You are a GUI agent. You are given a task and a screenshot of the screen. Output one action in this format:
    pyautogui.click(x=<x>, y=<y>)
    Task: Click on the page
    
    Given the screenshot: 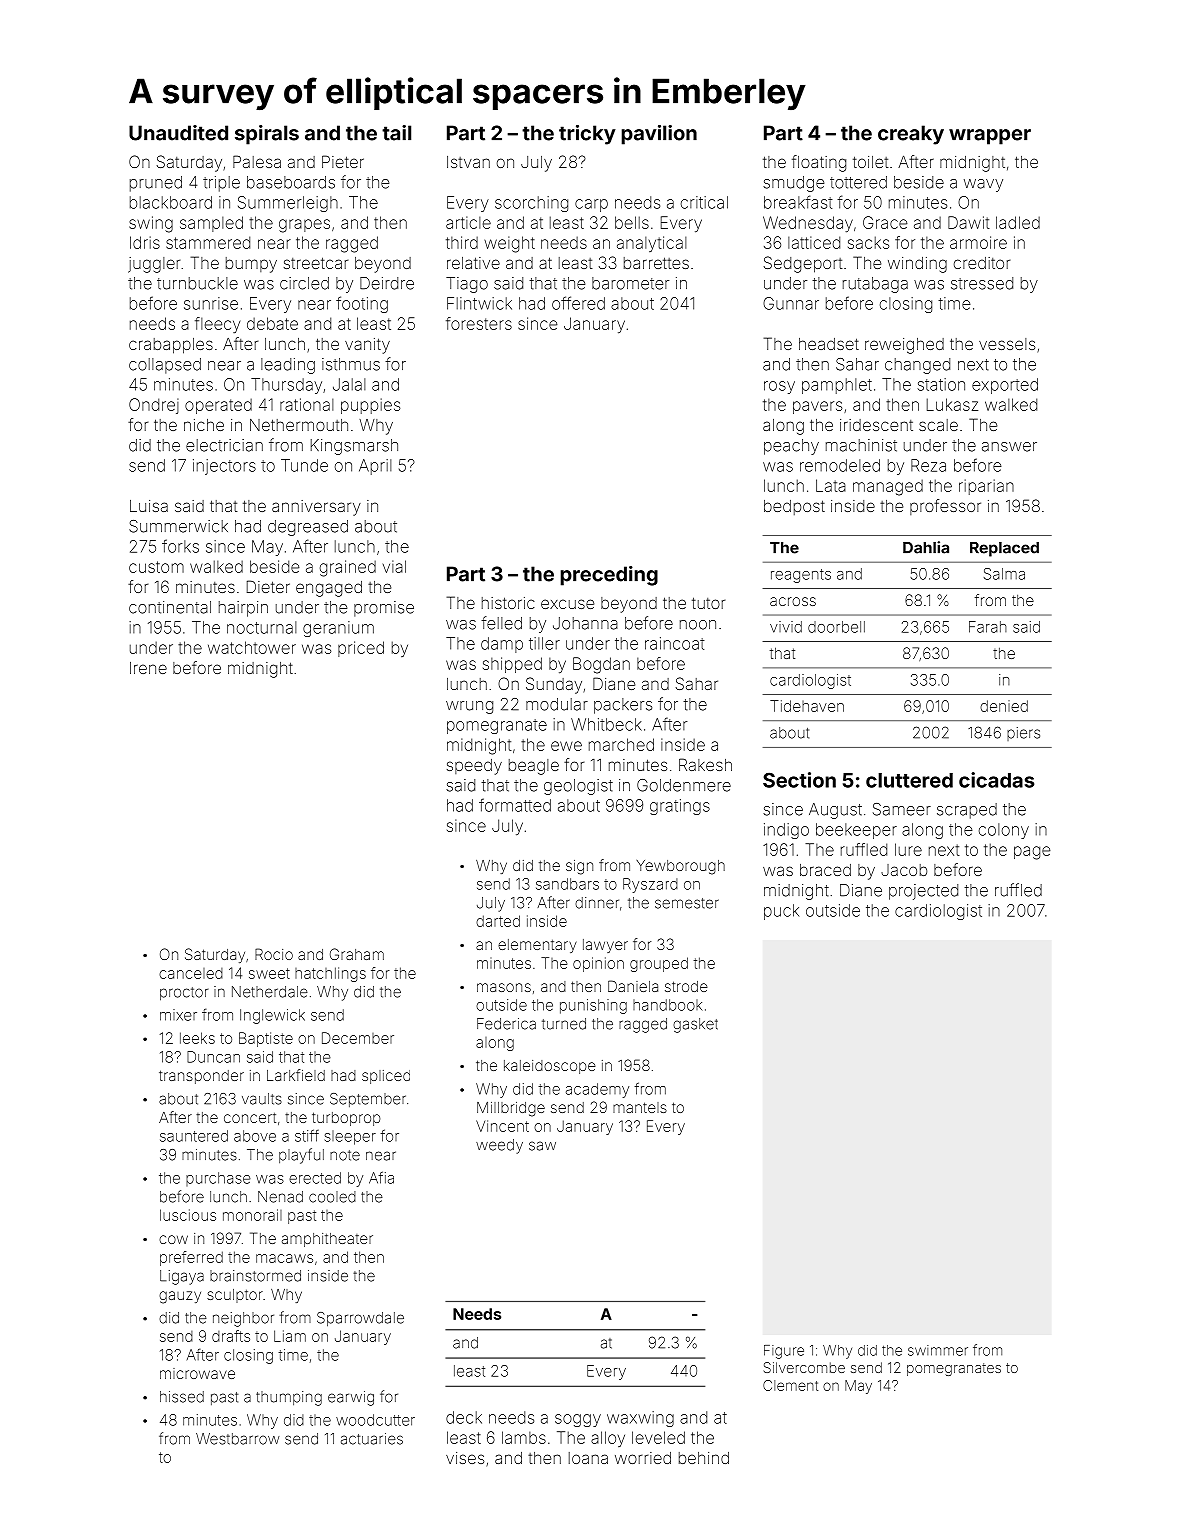 What is the action you would take?
    pyautogui.click(x=1032, y=853)
